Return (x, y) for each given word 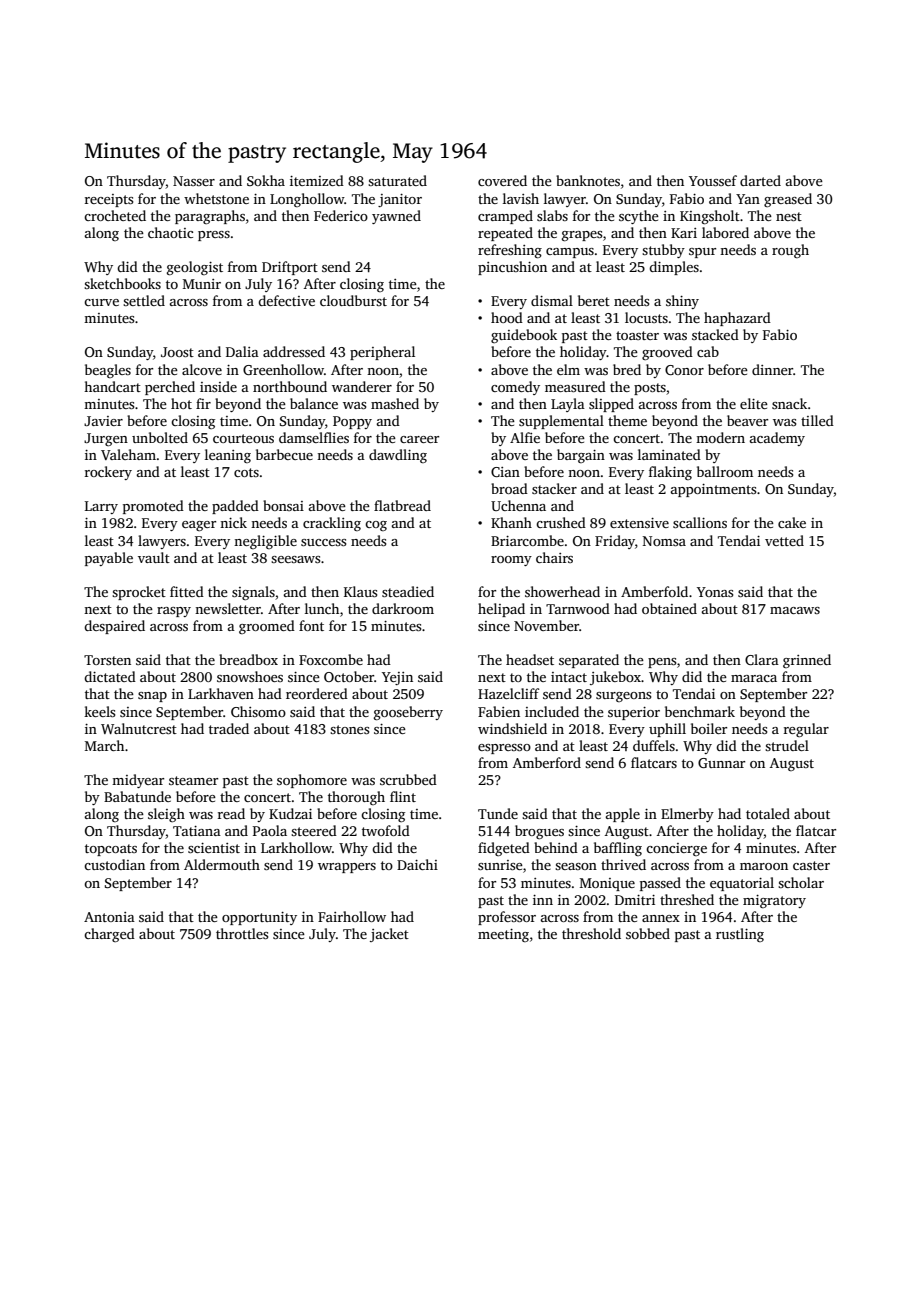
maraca (754, 678)
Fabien (499, 711)
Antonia (109, 917)
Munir (202, 284)
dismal (552, 300)
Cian (505, 472)
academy (777, 439)
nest (789, 216)
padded (235, 507)
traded (229, 728)
